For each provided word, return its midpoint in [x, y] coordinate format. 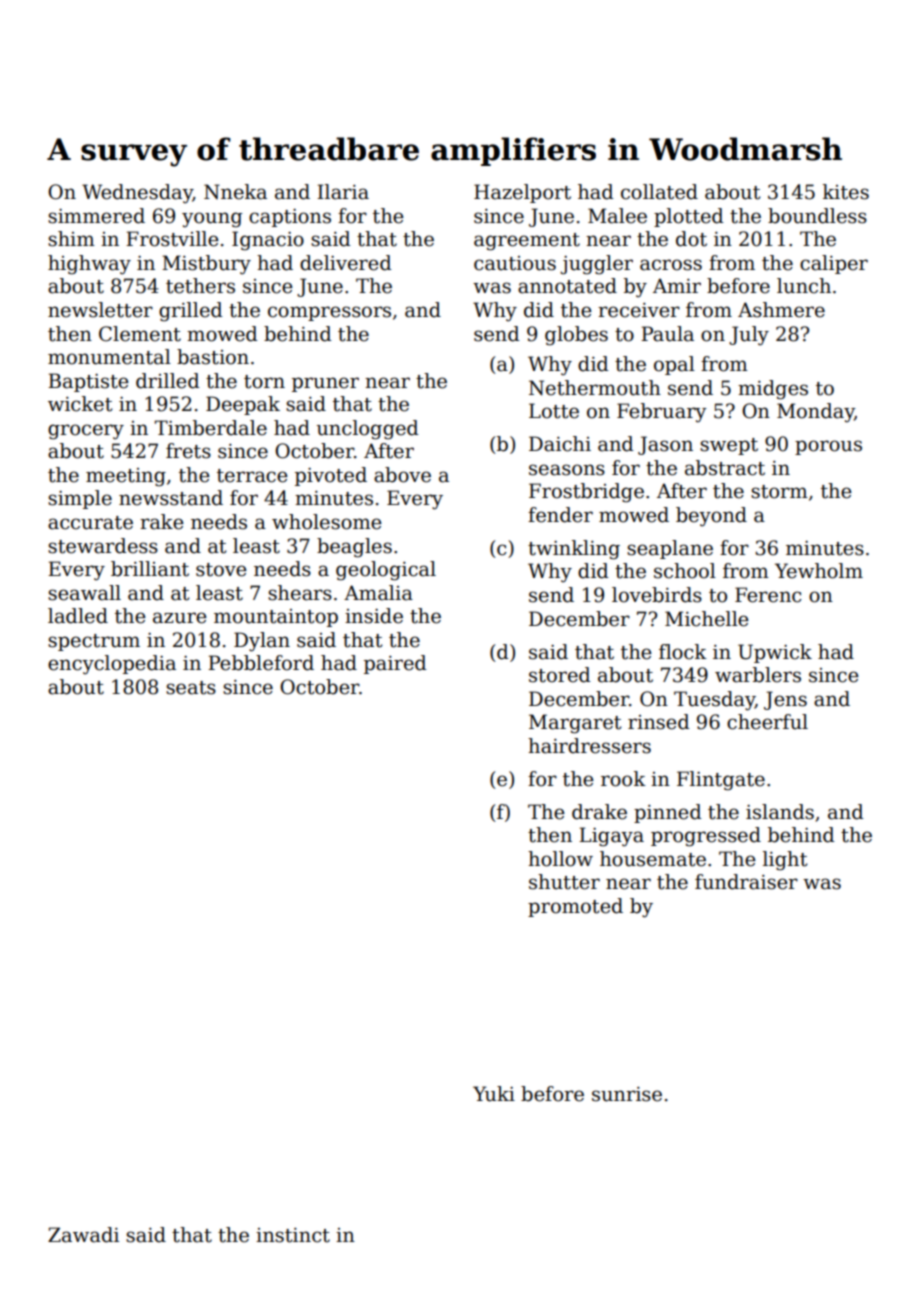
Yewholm [819, 571]
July [749, 336]
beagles [354, 548]
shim [71, 239]
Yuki [494, 1094]
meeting [126, 477]
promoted [575, 907]
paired [395, 664]
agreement [527, 242]
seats [191, 688]
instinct [293, 1235]
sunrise [627, 1094]
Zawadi [83, 1235]
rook [623, 779]
